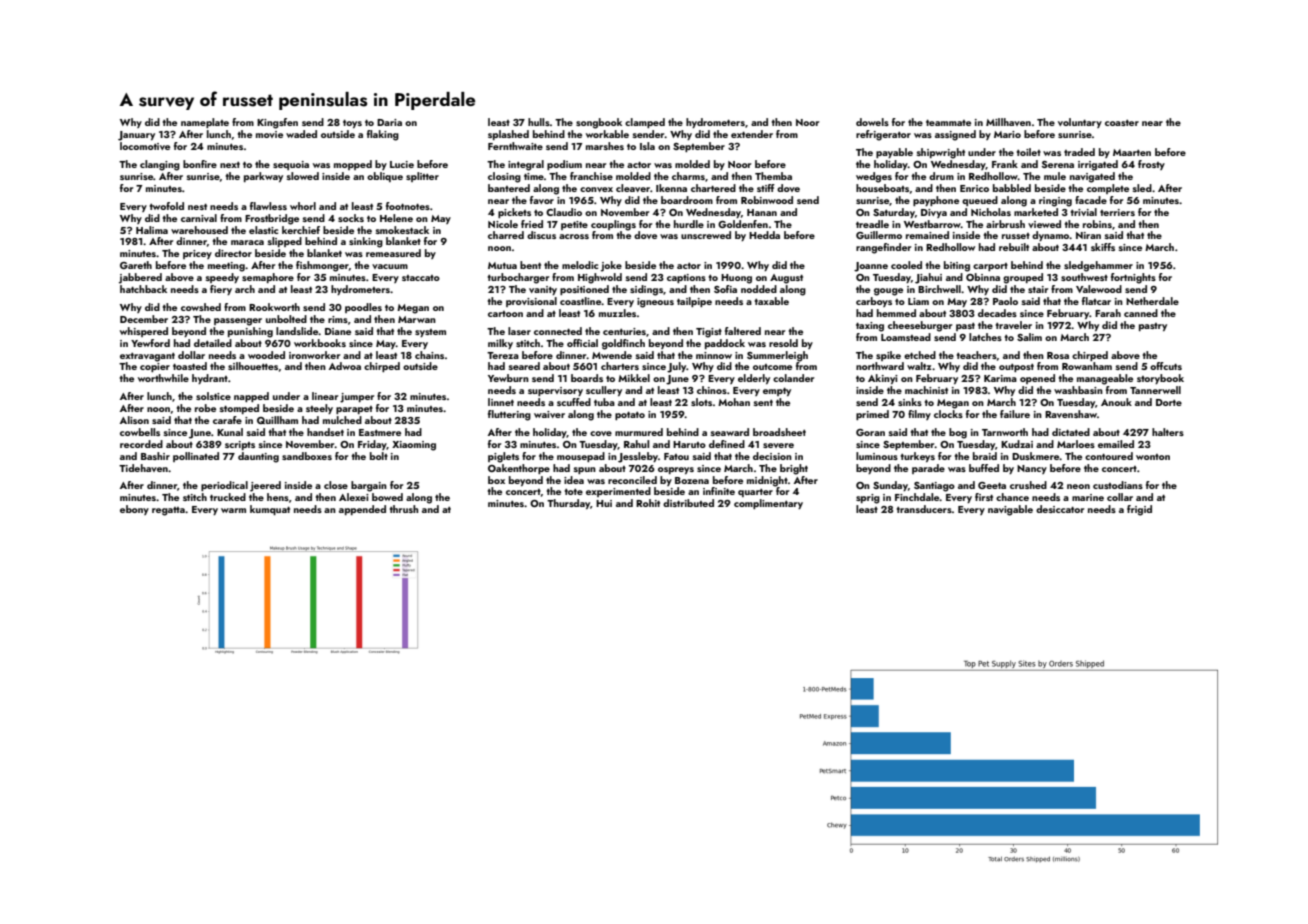 This page has height=924, width=1308. Describe the element at coordinates (582, 343) in the page. I see `official` at that location.
